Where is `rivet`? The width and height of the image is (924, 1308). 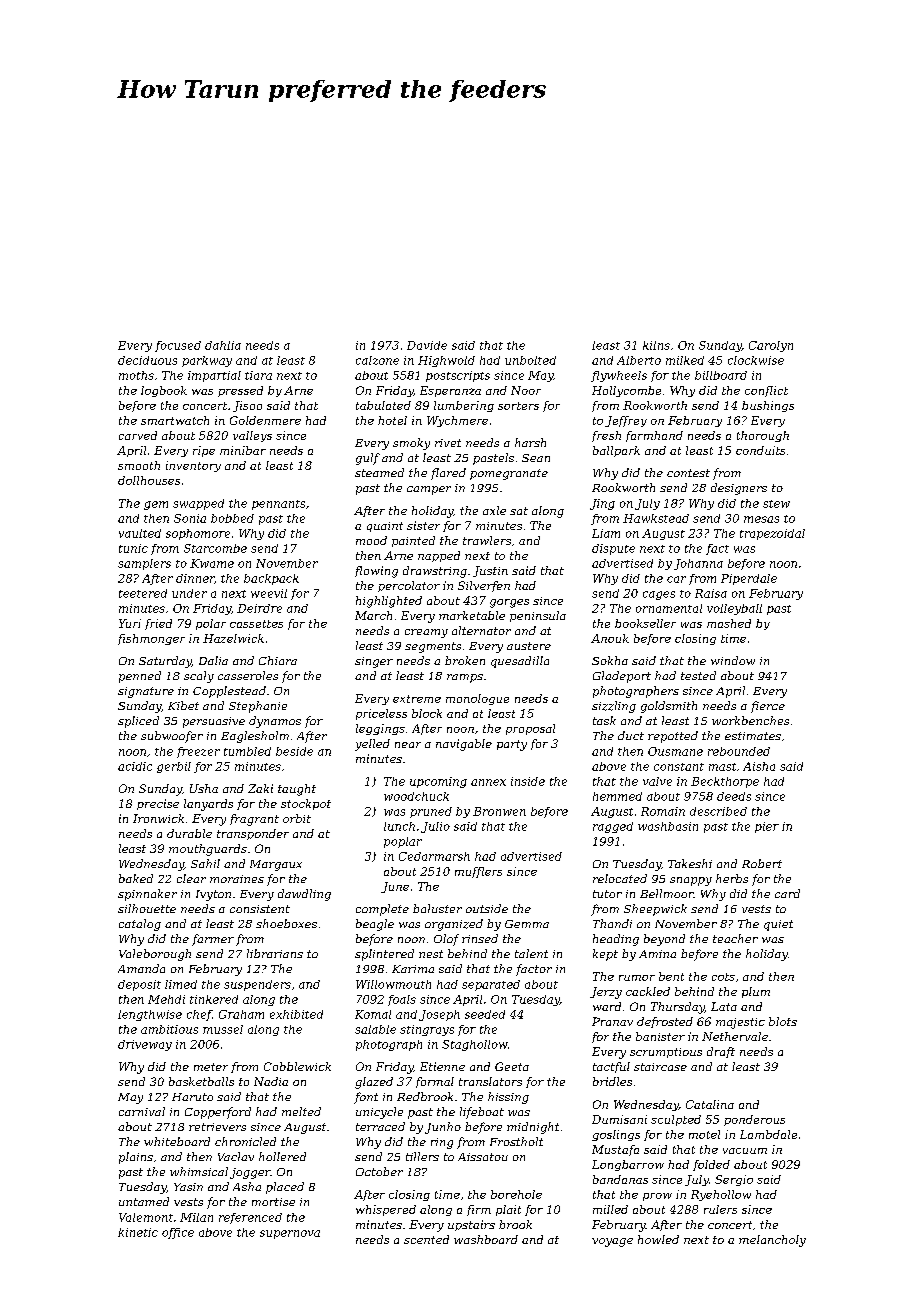
rivet is located at coordinates (448, 443).
